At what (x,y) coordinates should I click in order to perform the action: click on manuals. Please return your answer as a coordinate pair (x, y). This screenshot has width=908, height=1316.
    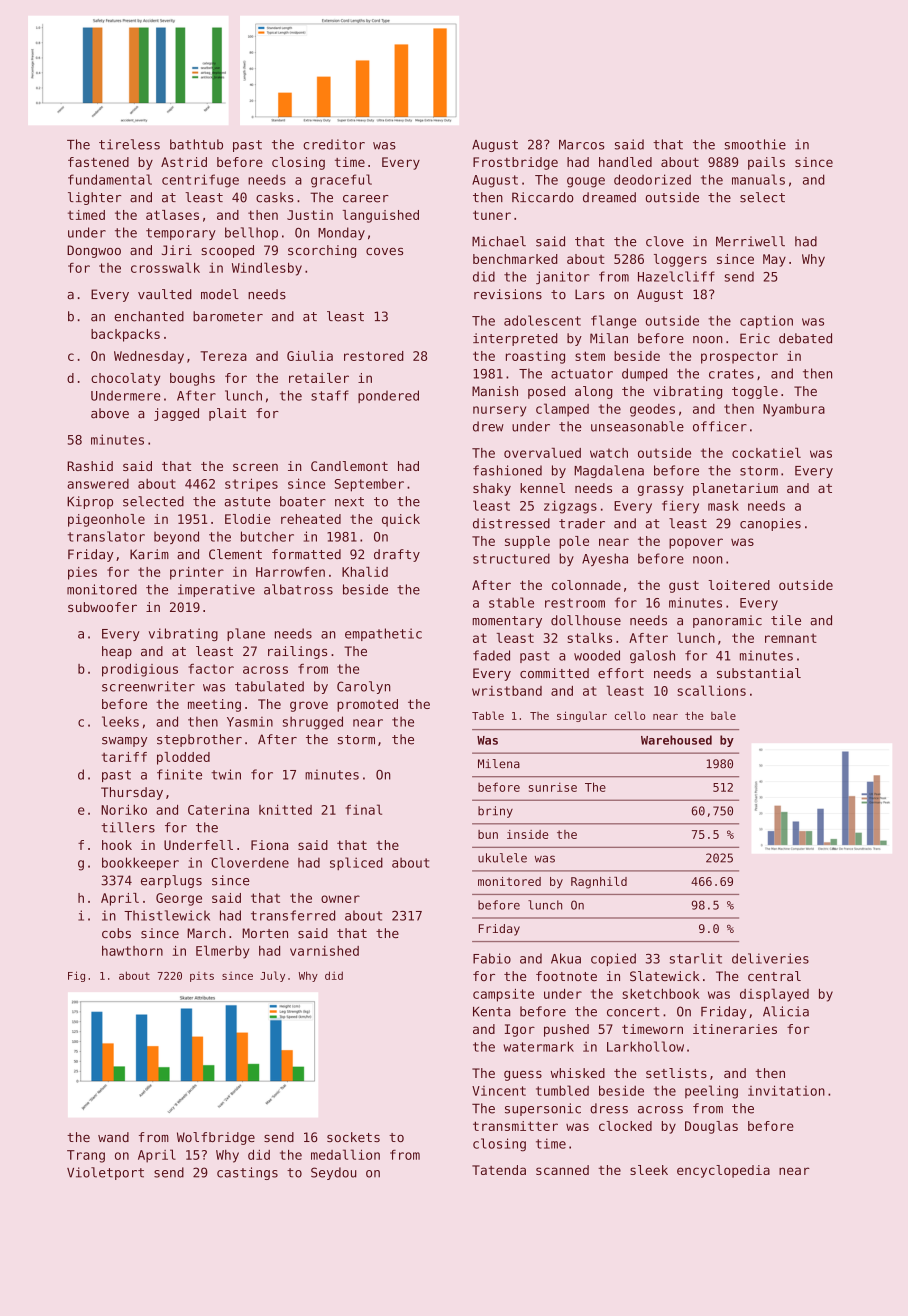
    Looking at the image, I should click on (758, 179).
